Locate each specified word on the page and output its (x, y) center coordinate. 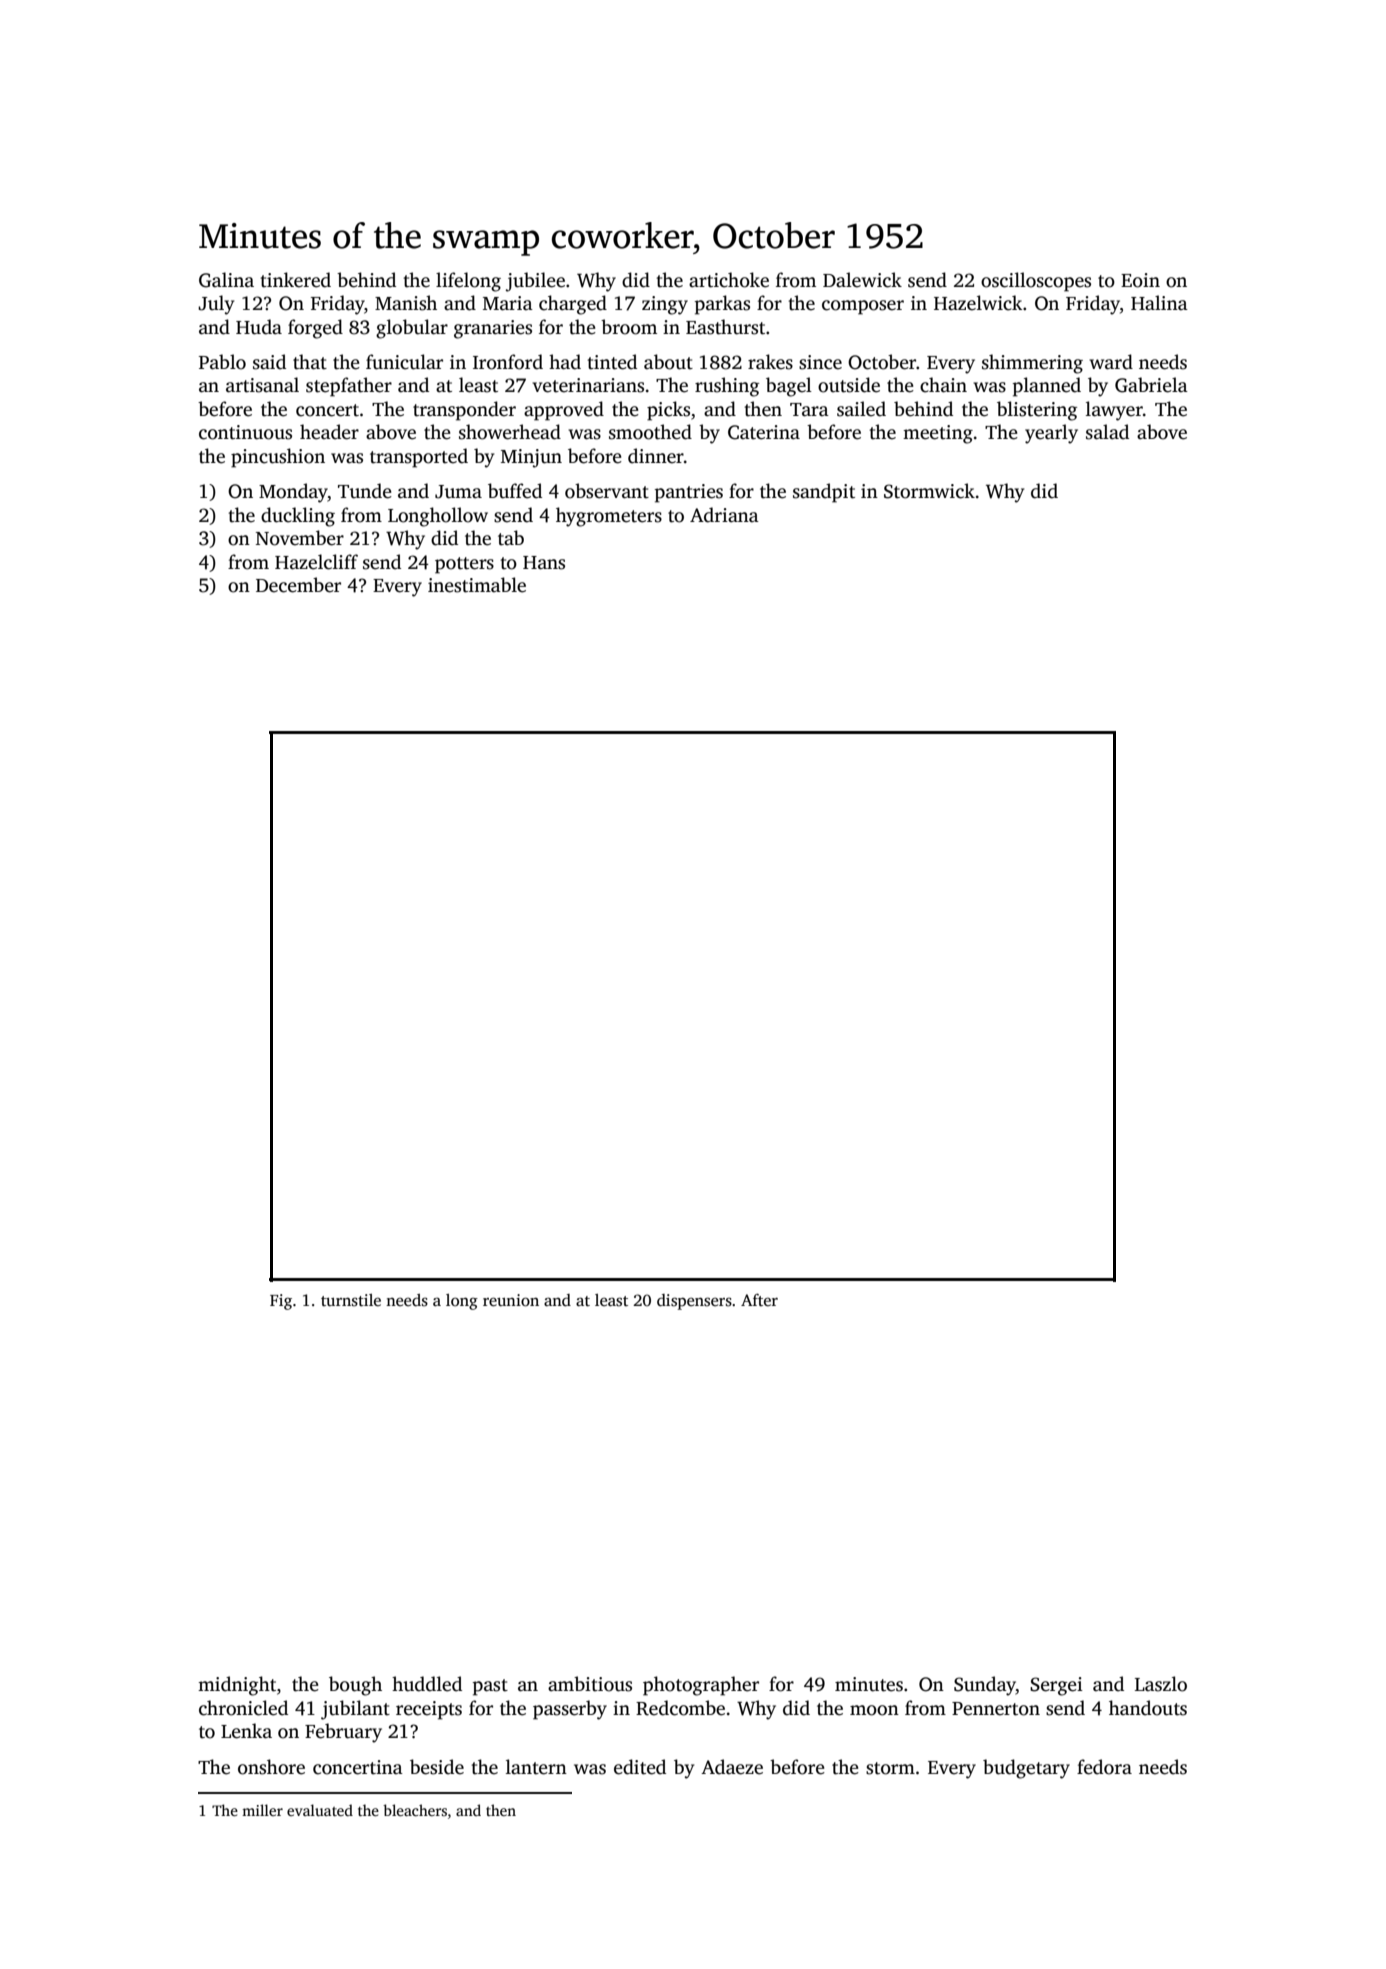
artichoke (729, 280)
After (759, 1300)
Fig (281, 1302)
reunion (511, 1300)
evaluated (320, 1810)
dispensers (694, 1302)
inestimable (477, 585)
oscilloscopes (1036, 282)
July (216, 305)
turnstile (351, 1300)
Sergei (1056, 1686)
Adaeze (732, 1767)
